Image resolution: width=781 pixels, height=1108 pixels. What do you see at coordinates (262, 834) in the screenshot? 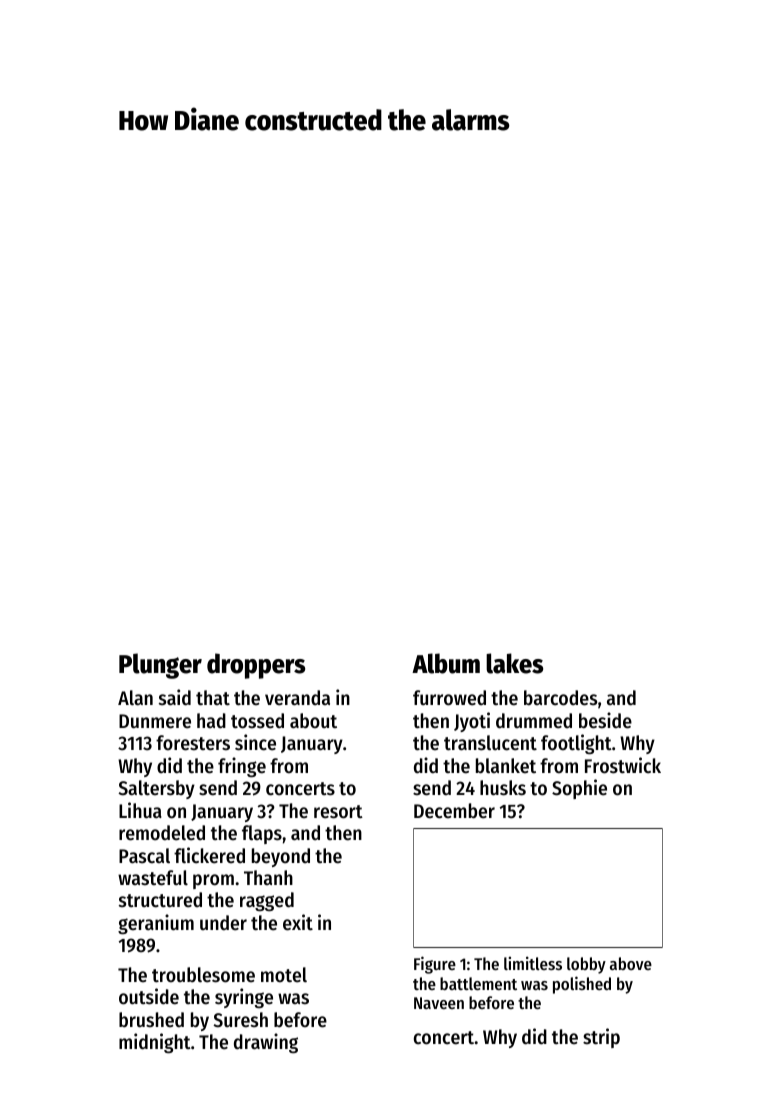
I see `flaps` at bounding box center [262, 834].
